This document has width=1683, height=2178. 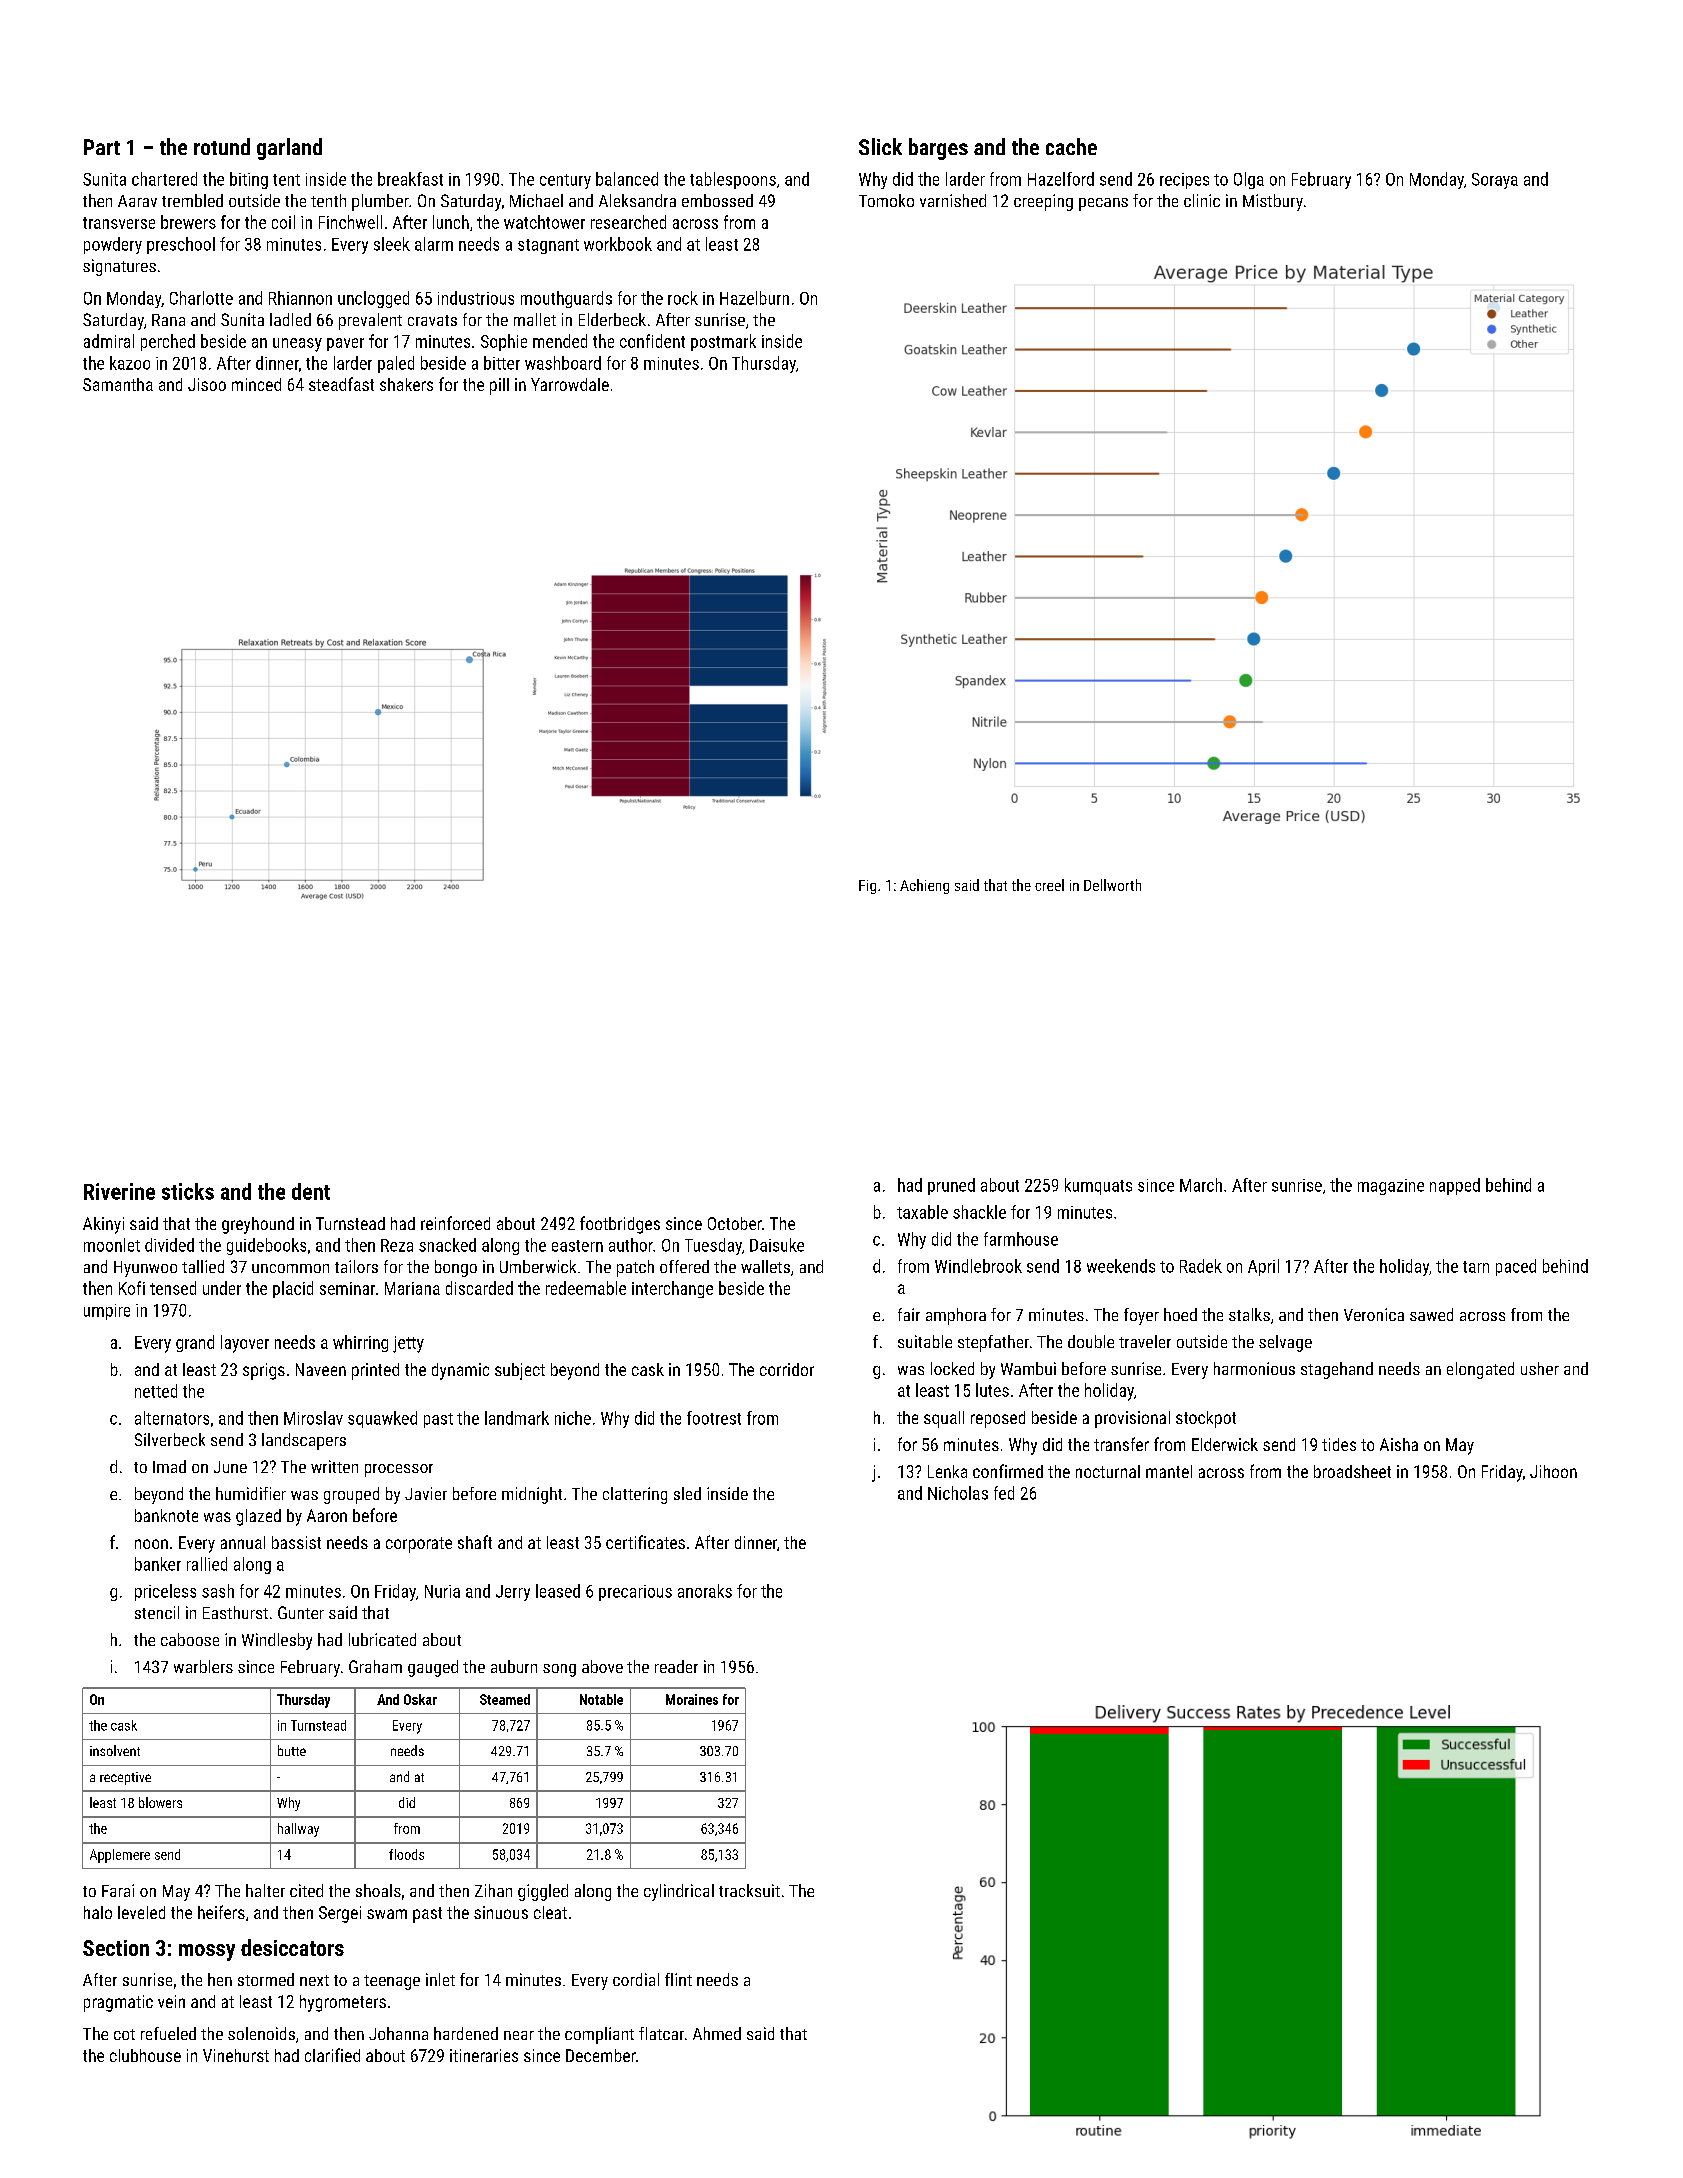 What do you see at coordinates (1540, 1368) in the document?
I see `usher` at bounding box center [1540, 1368].
